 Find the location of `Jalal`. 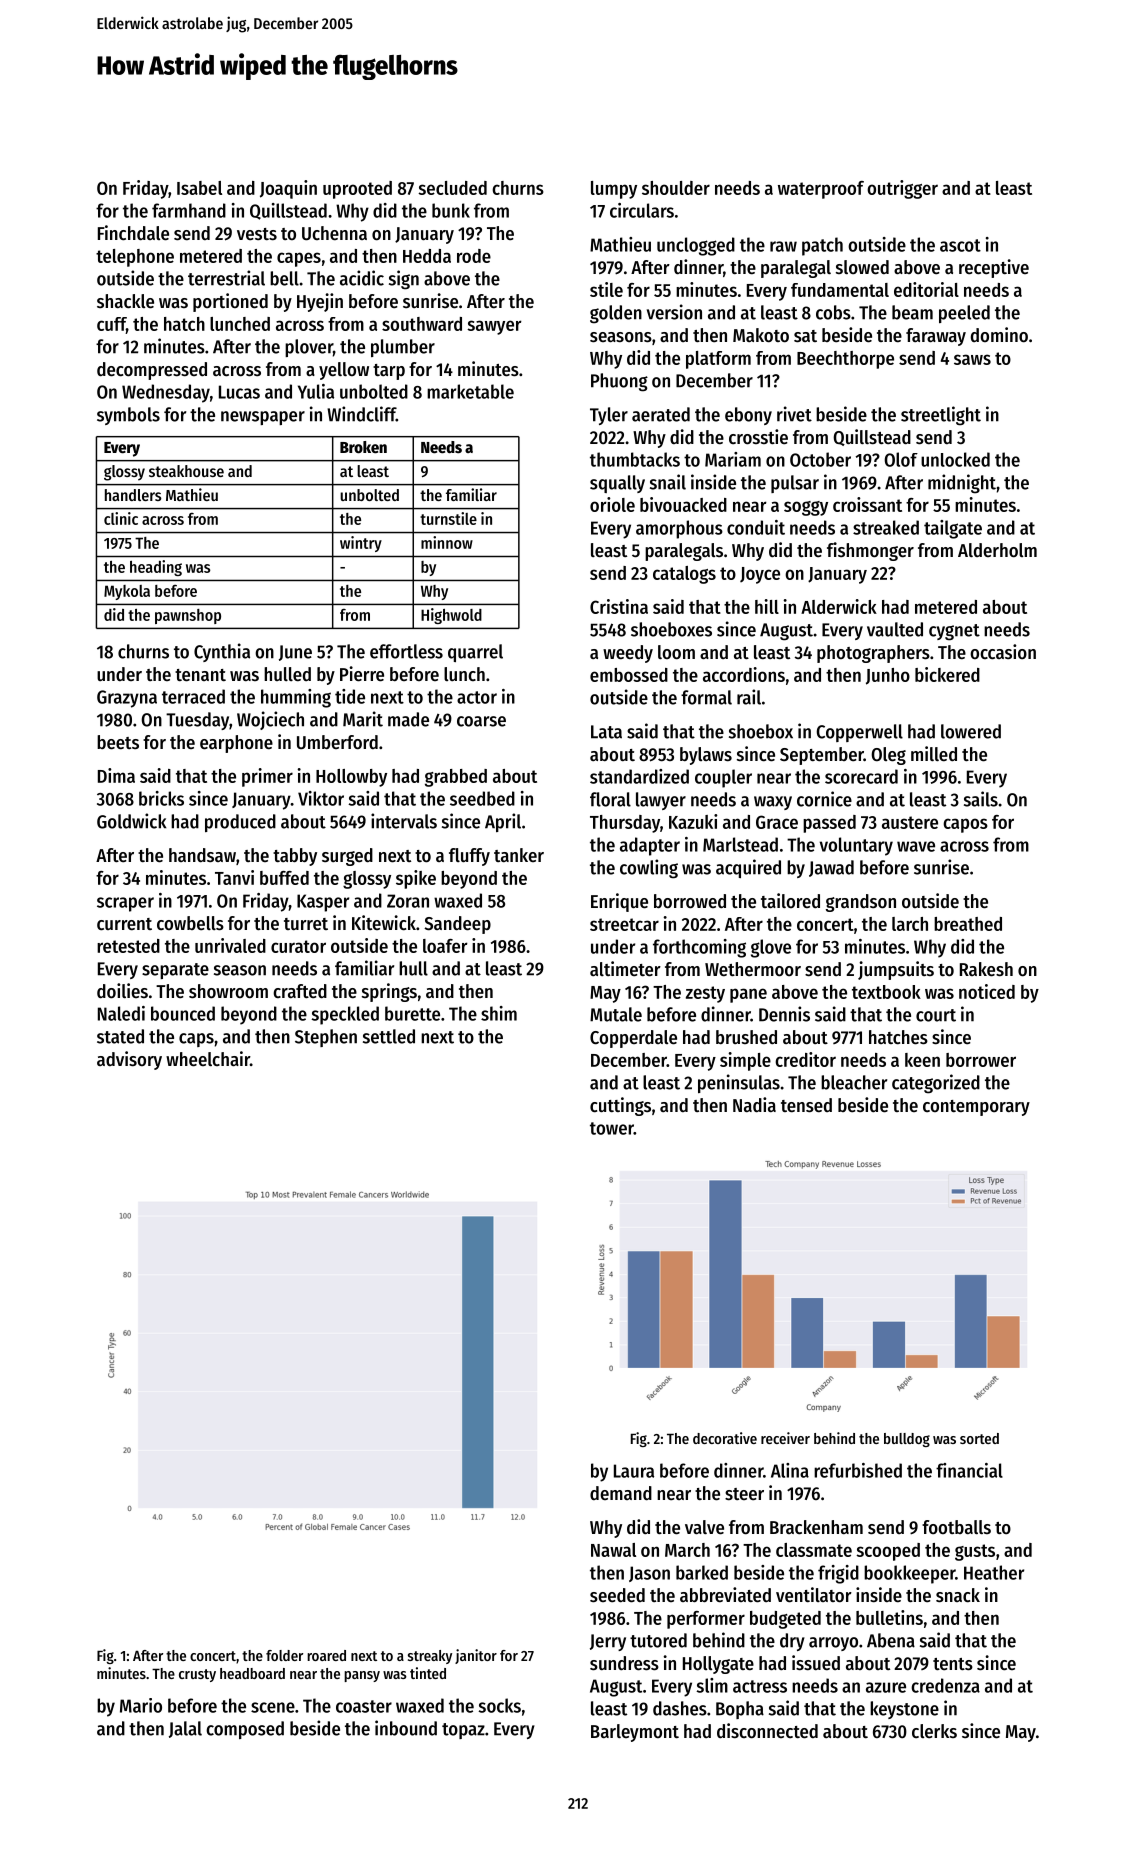

Jalal is located at coordinates (185, 1729).
